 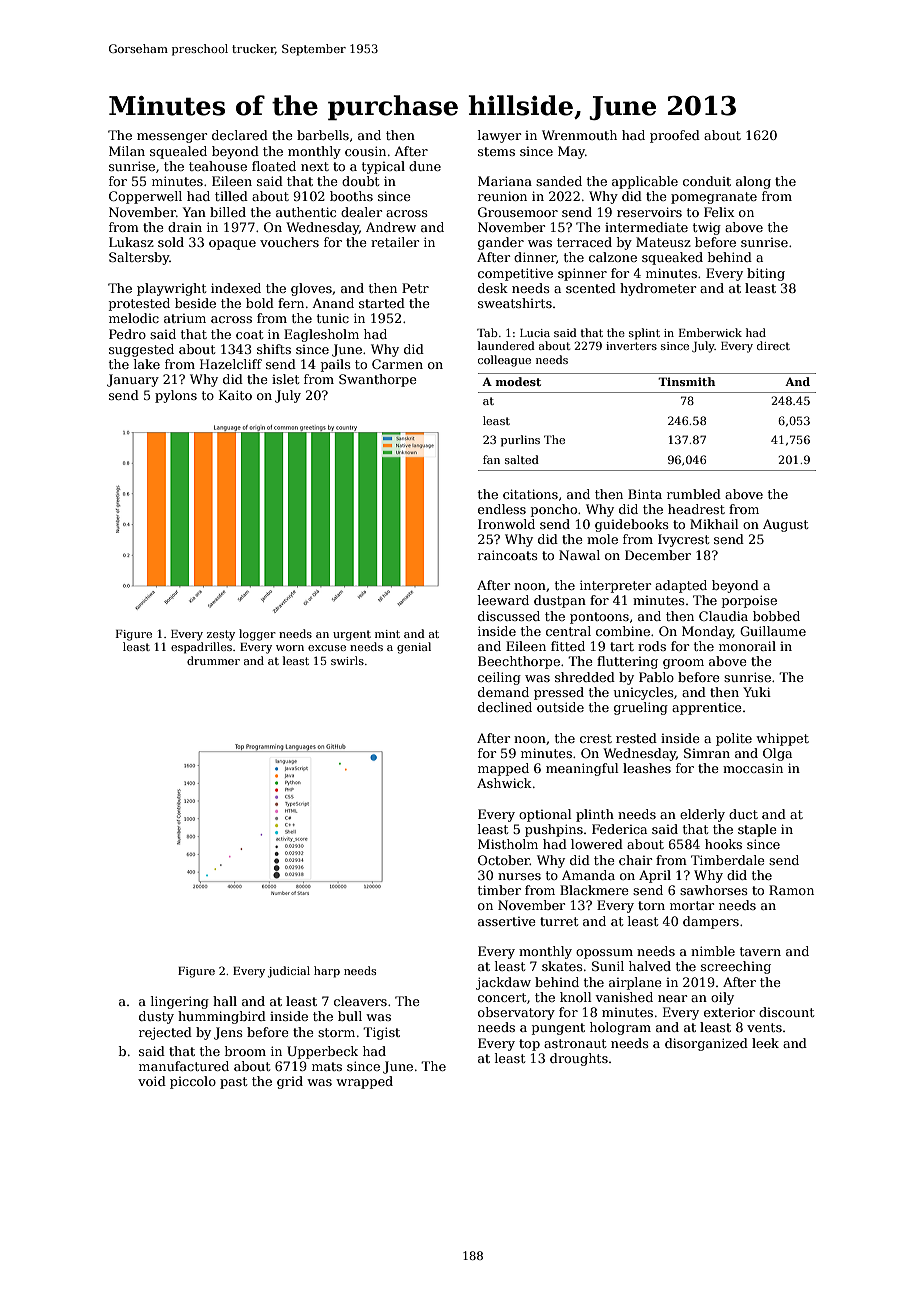 What do you see at coordinates (499, 136) in the image?
I see `lawyer` at bounding box center [499, 136].
